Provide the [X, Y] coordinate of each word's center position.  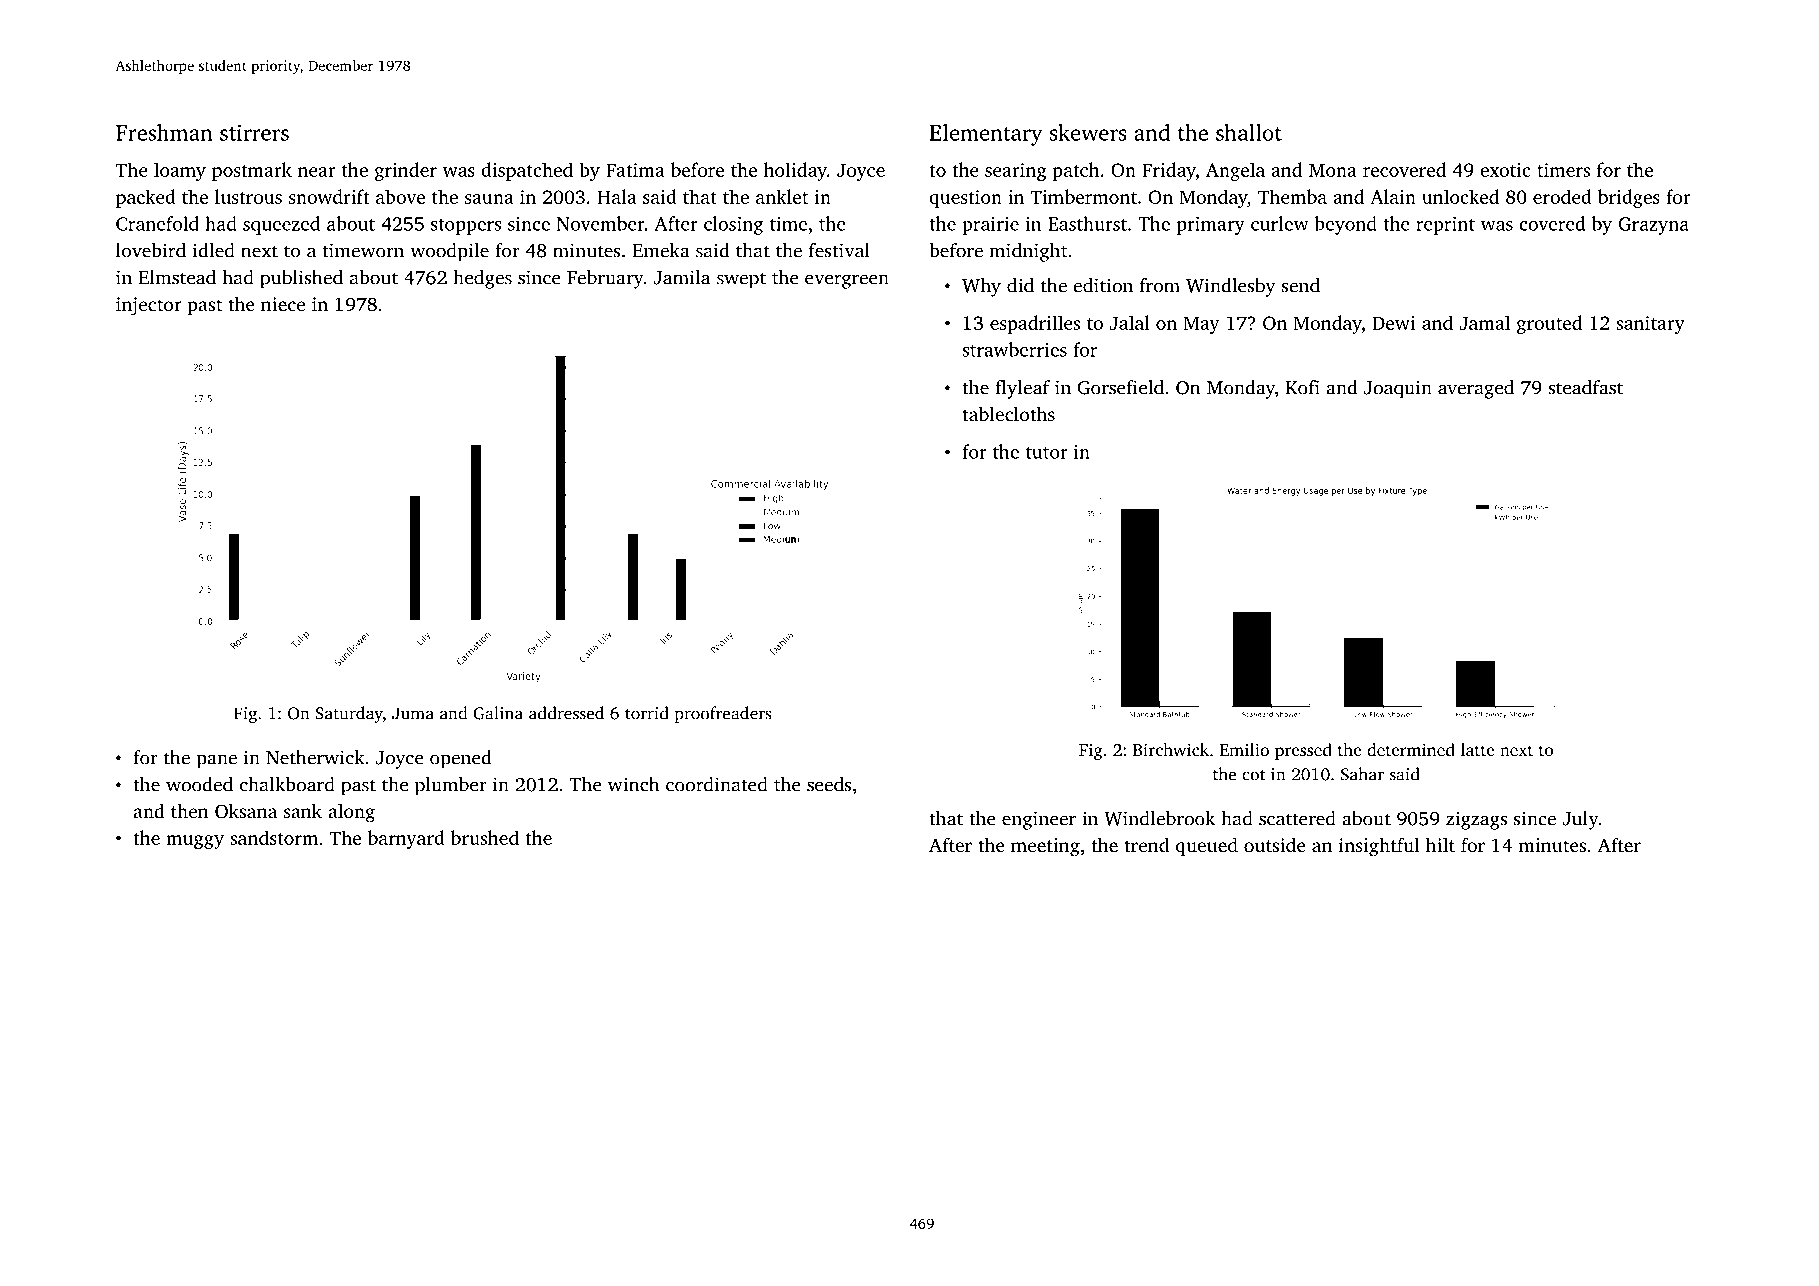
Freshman [164, 132]
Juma [413, 713]
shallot [1249, 132]
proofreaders [723, 714]
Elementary [986, 135]
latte [1477, 749]
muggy [195, 842]
